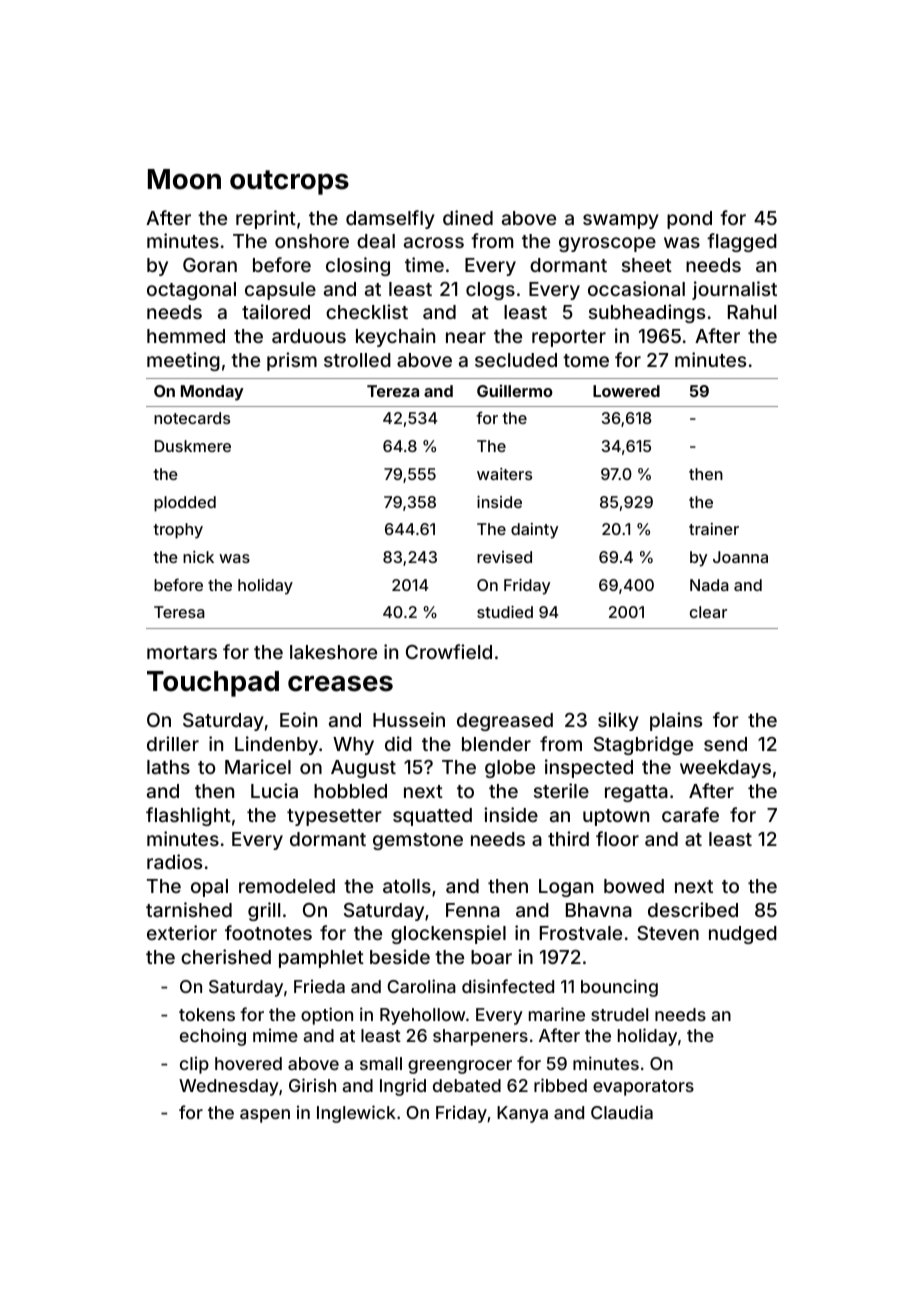  Describe the element at coordinates (275, 1035) in the document. I see `mime` at that location.
